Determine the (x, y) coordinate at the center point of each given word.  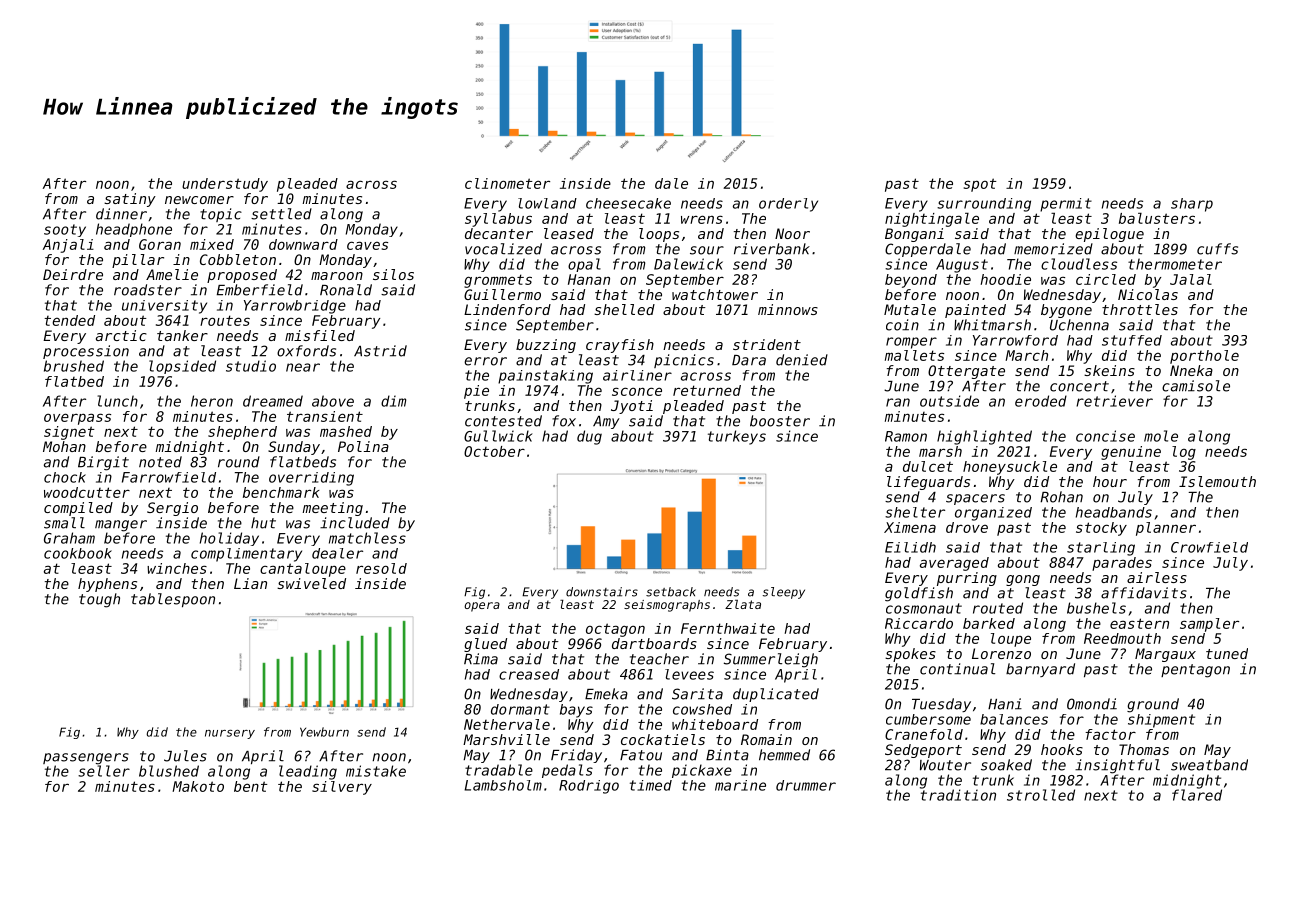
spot (980, 185)
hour (1110, 481)
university (164, 307)
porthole (1204, 357)
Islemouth (1217, 481)
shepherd (242, 433)
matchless (367, 538)
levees (689, 674)
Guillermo (502, 294)
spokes (910, 655)
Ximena (910, 527)
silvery (342, 788)
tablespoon (173, 600)
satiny (130, 200)
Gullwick (498, 436)
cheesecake (628, 203)
